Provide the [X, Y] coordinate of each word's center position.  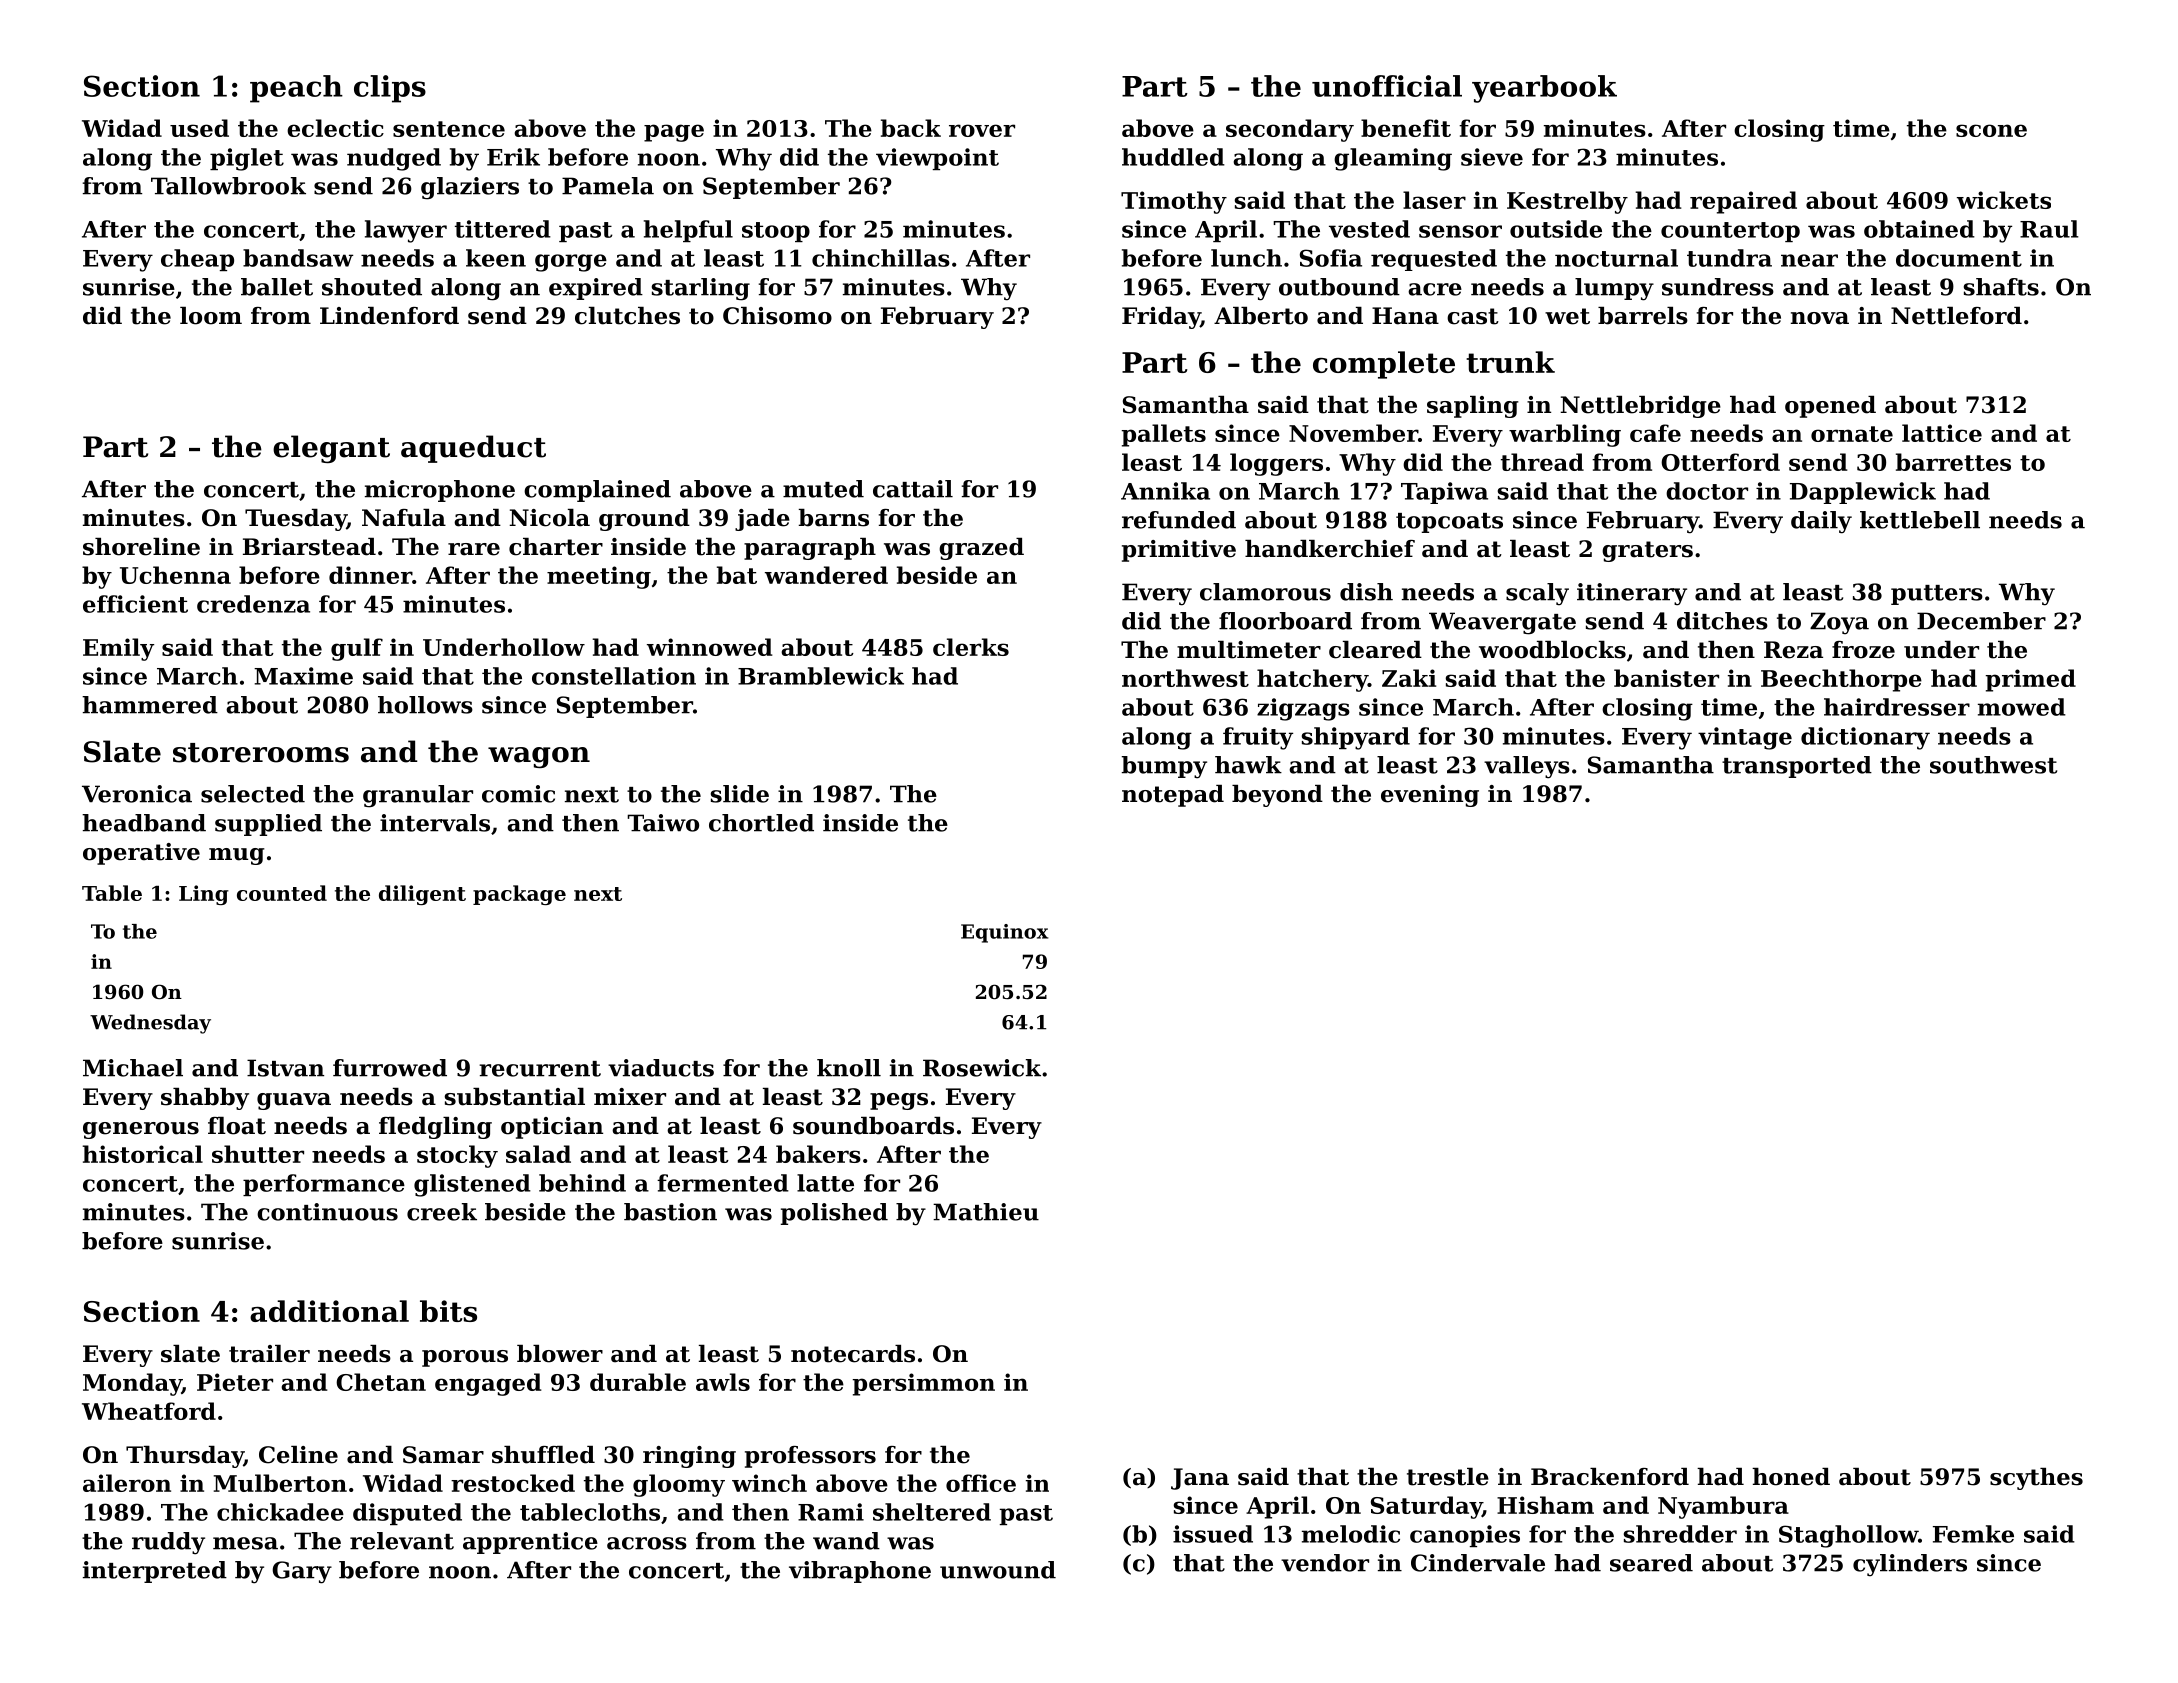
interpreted [155, 1572]
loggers [1276, 464]
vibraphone [860, 1572]
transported [1797, 767]
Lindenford [389, 316]
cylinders [1910, 1565]
